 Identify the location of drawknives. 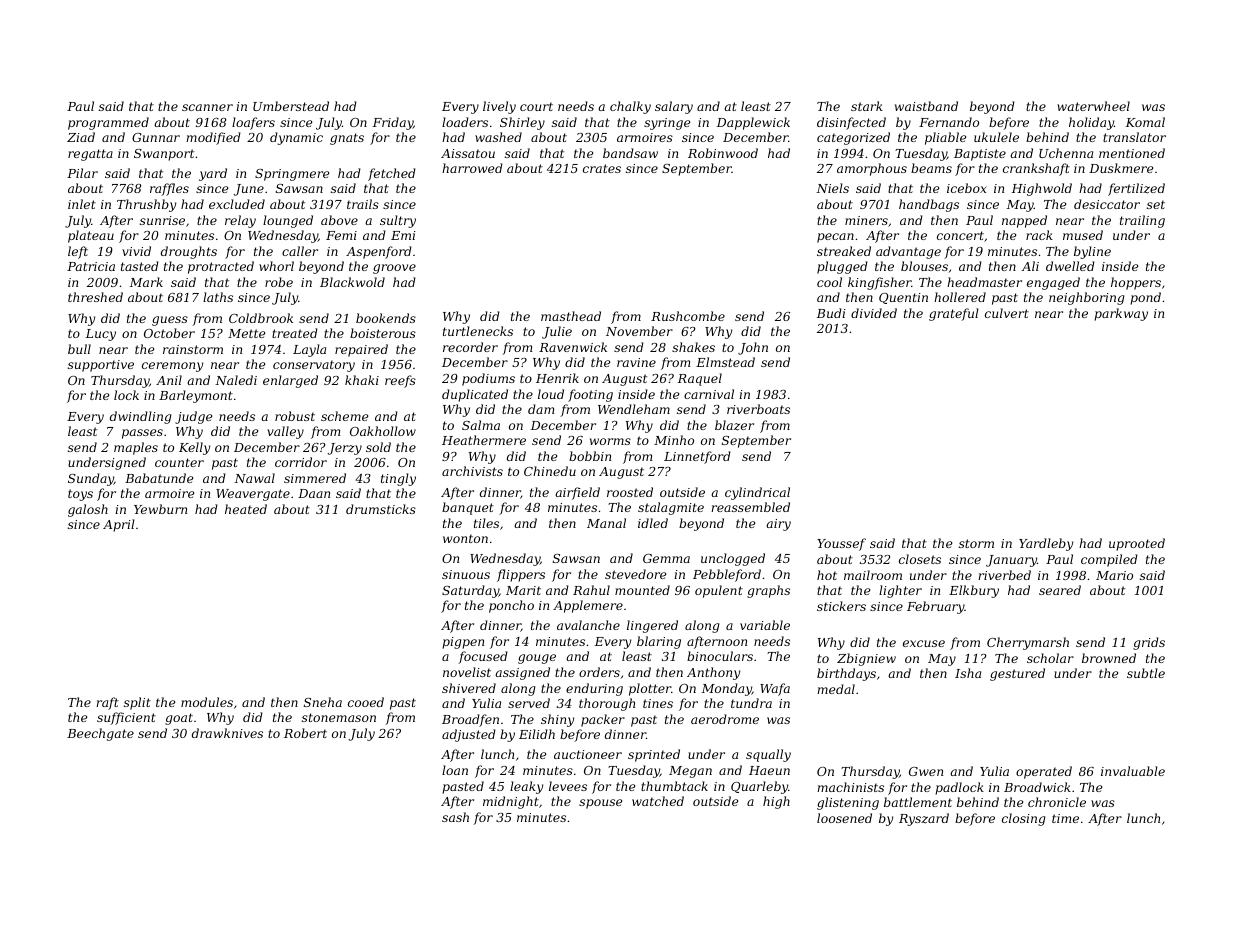
(227, 733).
